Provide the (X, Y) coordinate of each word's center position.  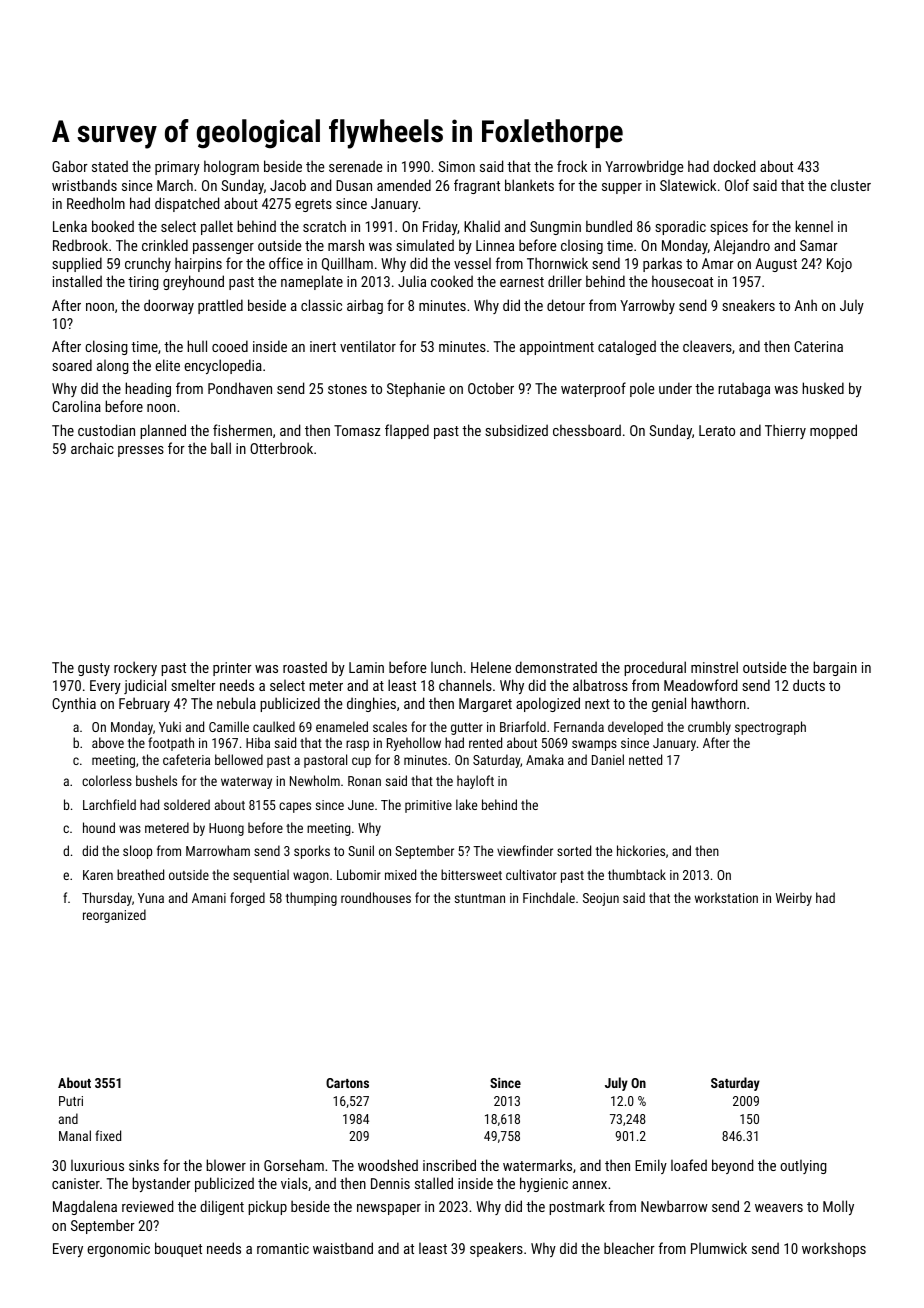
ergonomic (118, 1250)
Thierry (785, 431)
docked (734, 166)
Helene (491, 667)
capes (295, 807)
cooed (230, 346)
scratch (324, 226)
